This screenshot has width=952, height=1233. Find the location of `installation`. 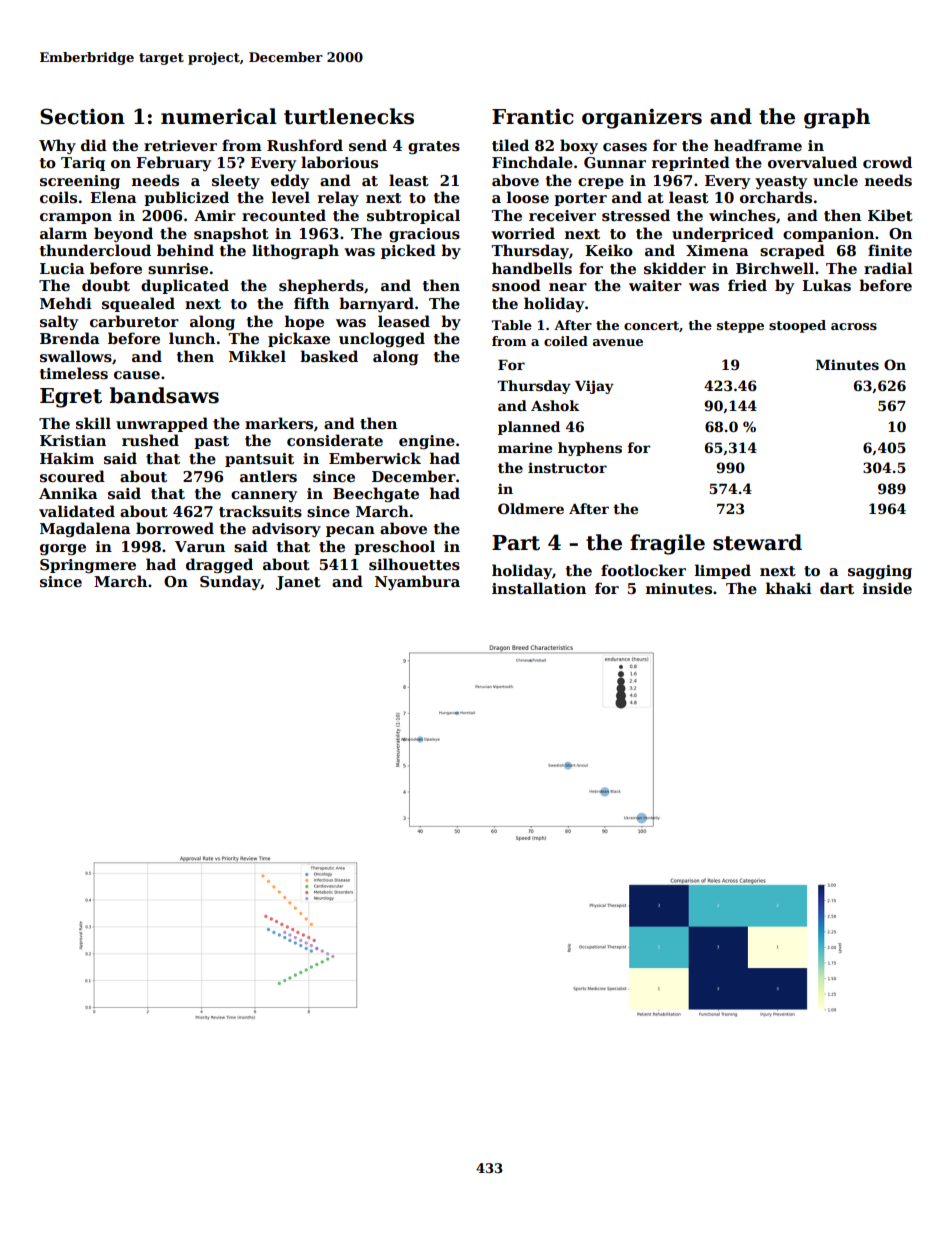

installation is located at coordinates (539, 588).
